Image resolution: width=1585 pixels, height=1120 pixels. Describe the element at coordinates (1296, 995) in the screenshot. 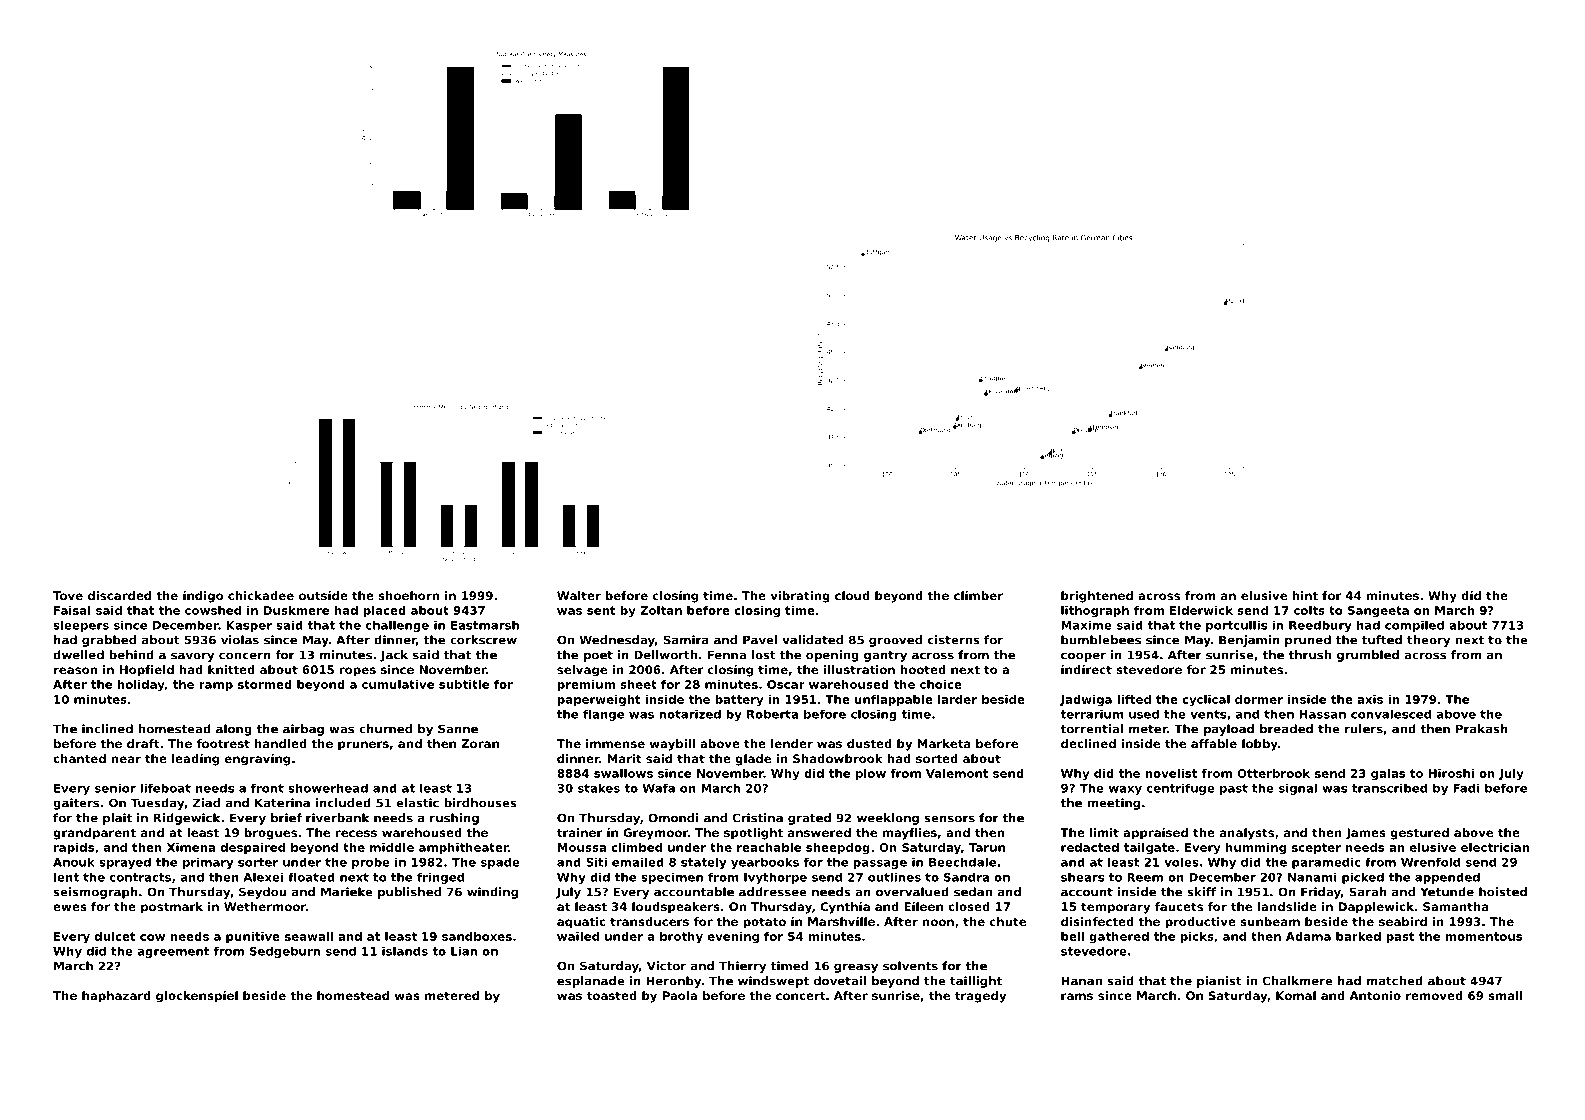

I see `Komal` at that location.
